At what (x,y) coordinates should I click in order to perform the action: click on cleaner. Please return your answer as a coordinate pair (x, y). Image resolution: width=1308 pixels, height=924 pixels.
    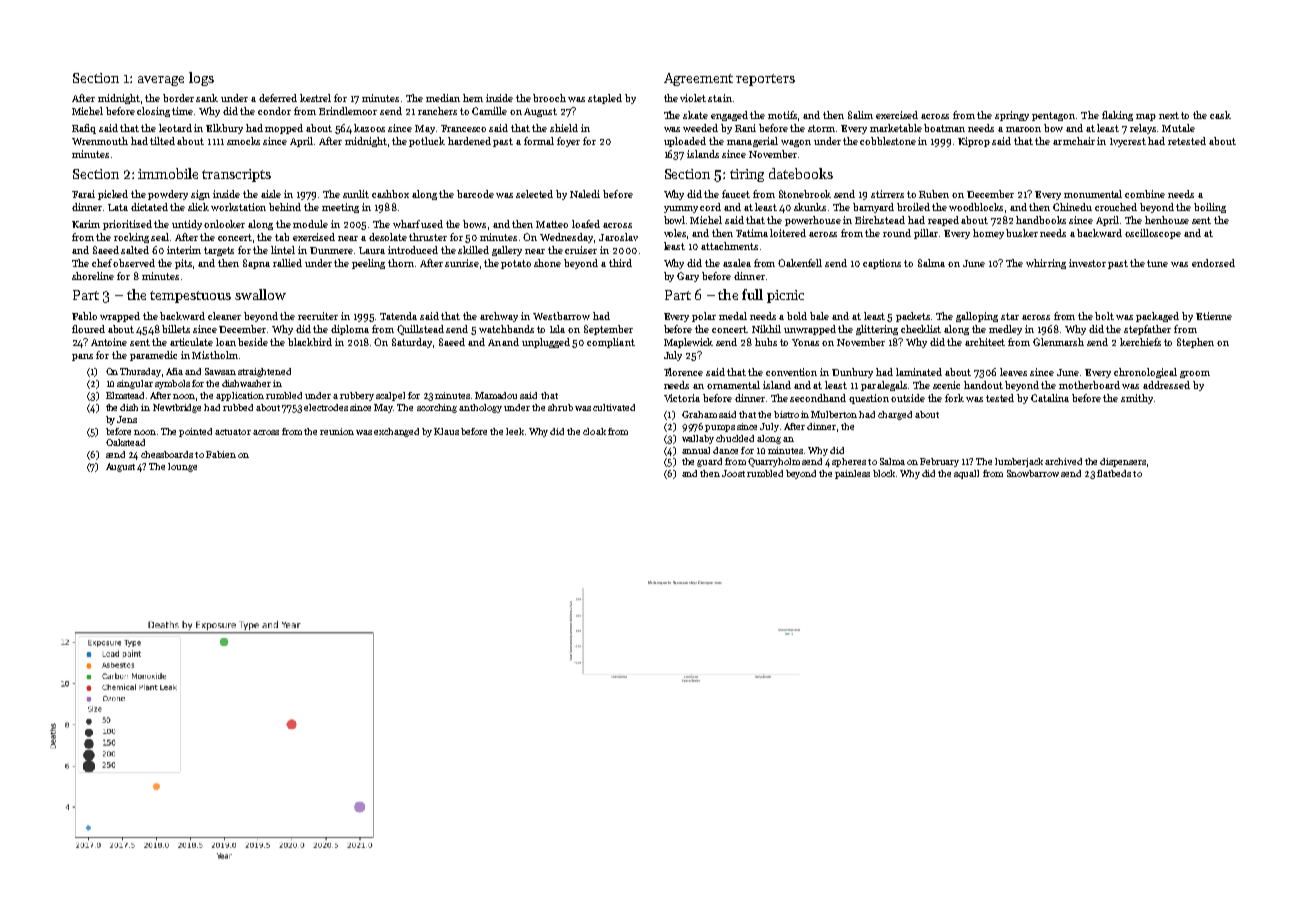
    Looking at the image, I should click on (224, 316).
